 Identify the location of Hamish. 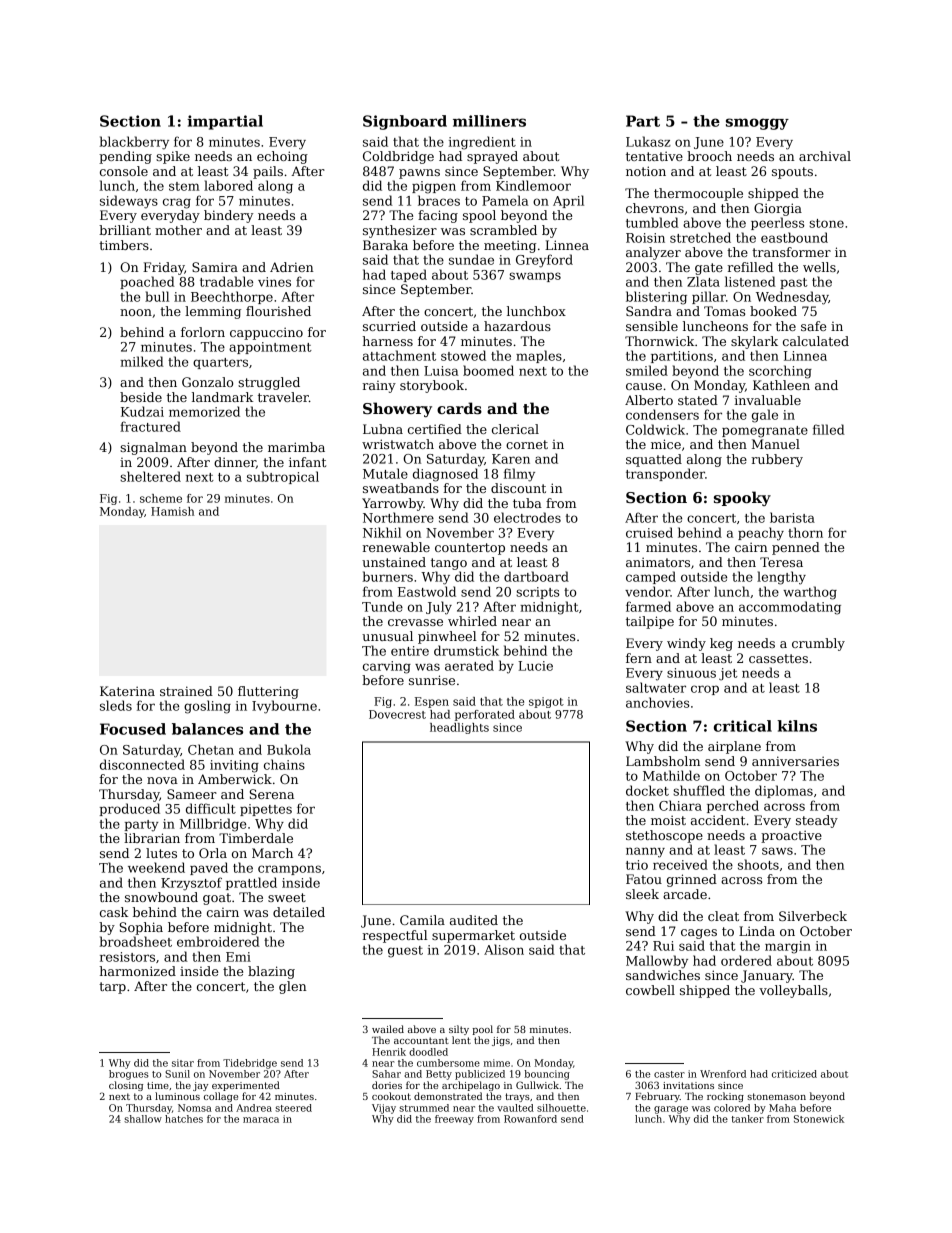
(172, 511).
